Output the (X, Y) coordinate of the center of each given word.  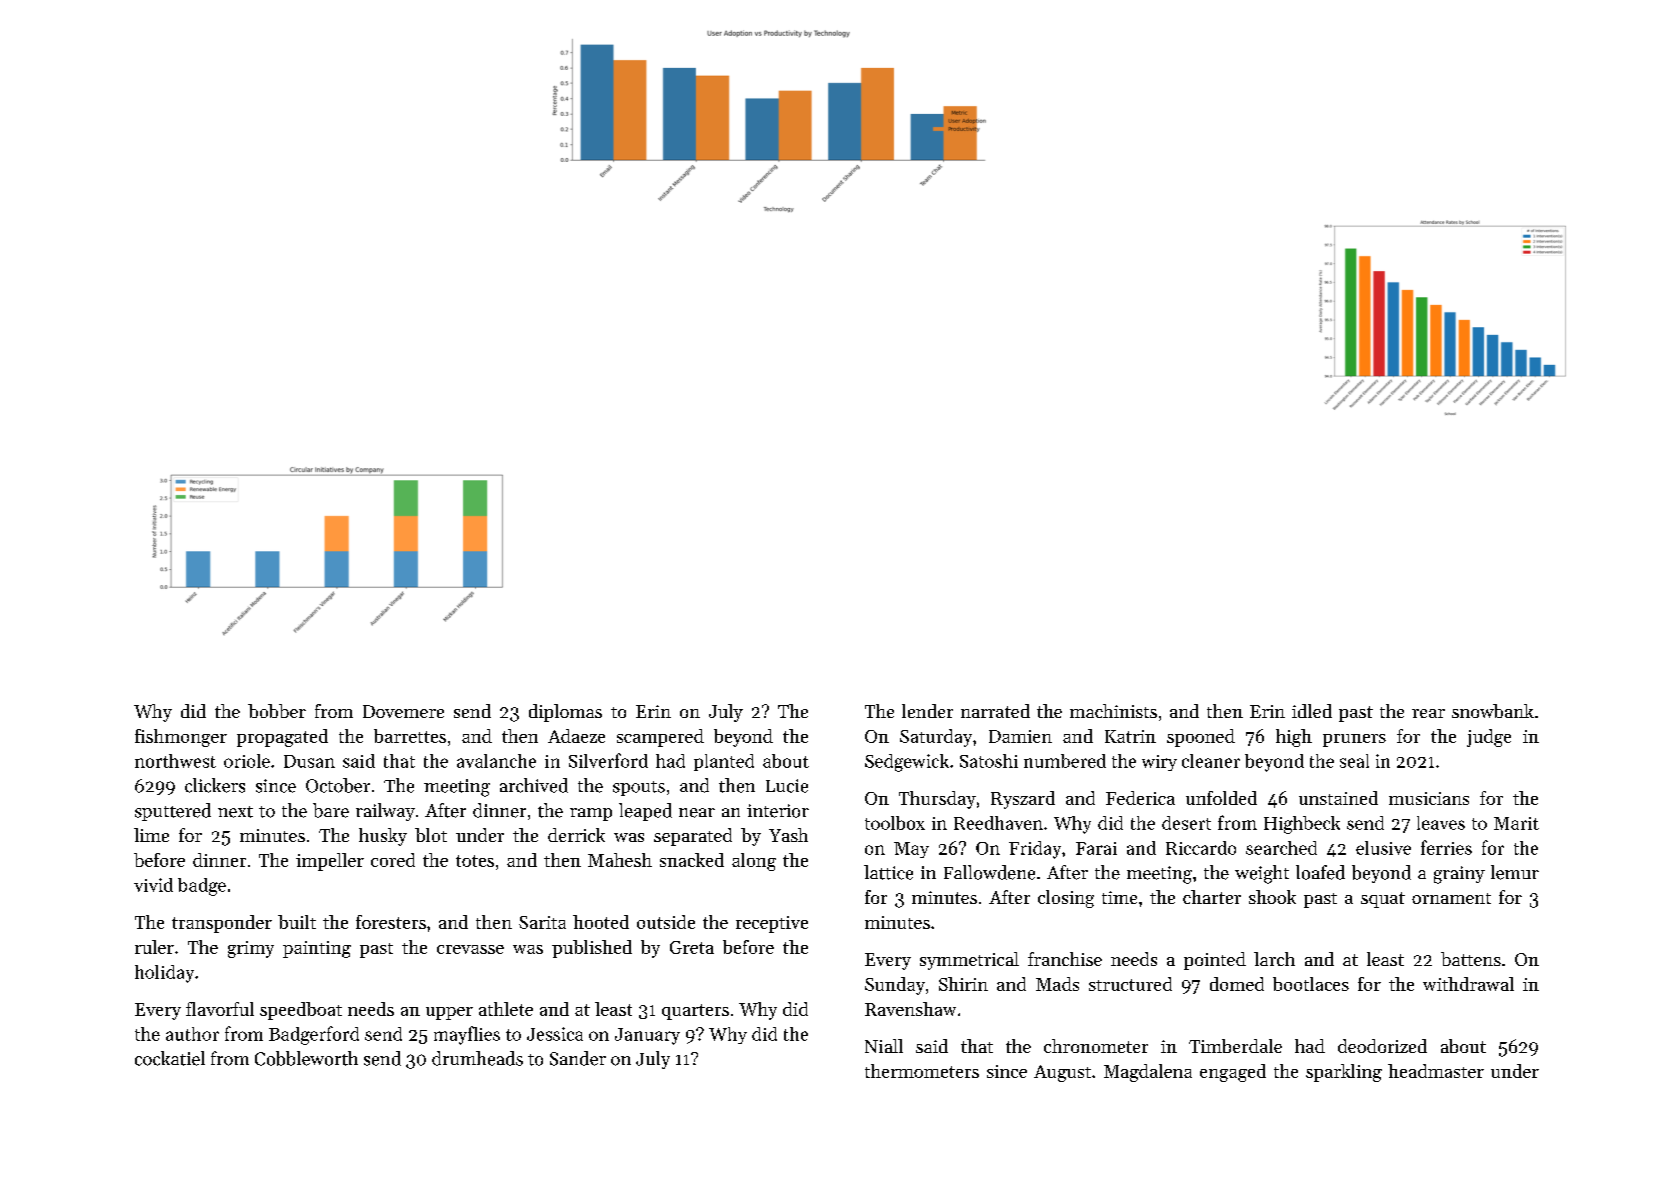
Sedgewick (907, 763)
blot (431, 835)
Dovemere (403, 711)
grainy (1459, 875)
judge (1489, 738)
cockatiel (170, 1058)
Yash (788, 835)
